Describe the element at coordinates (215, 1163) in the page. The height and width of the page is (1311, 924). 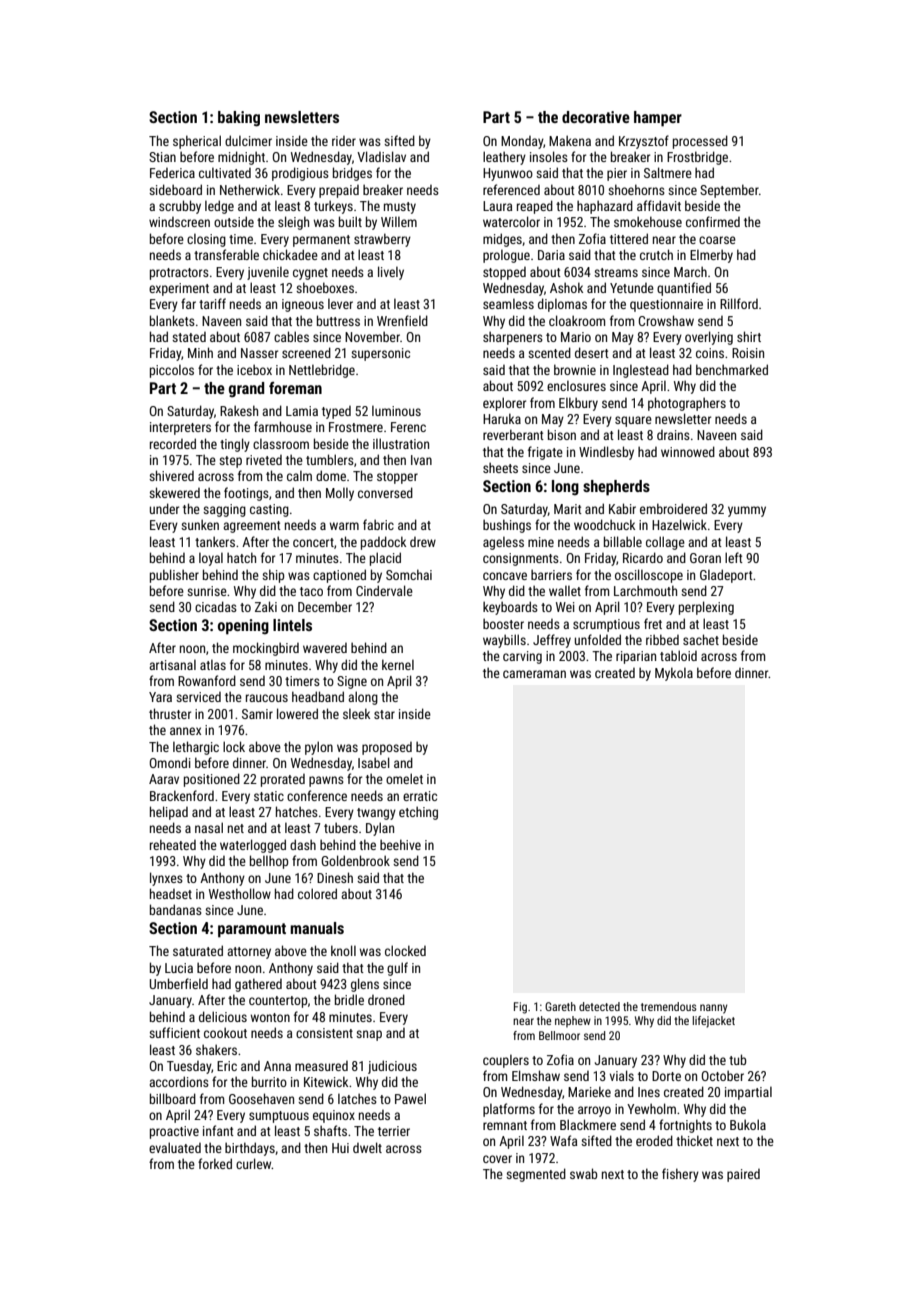
I see `forked` at that location.
